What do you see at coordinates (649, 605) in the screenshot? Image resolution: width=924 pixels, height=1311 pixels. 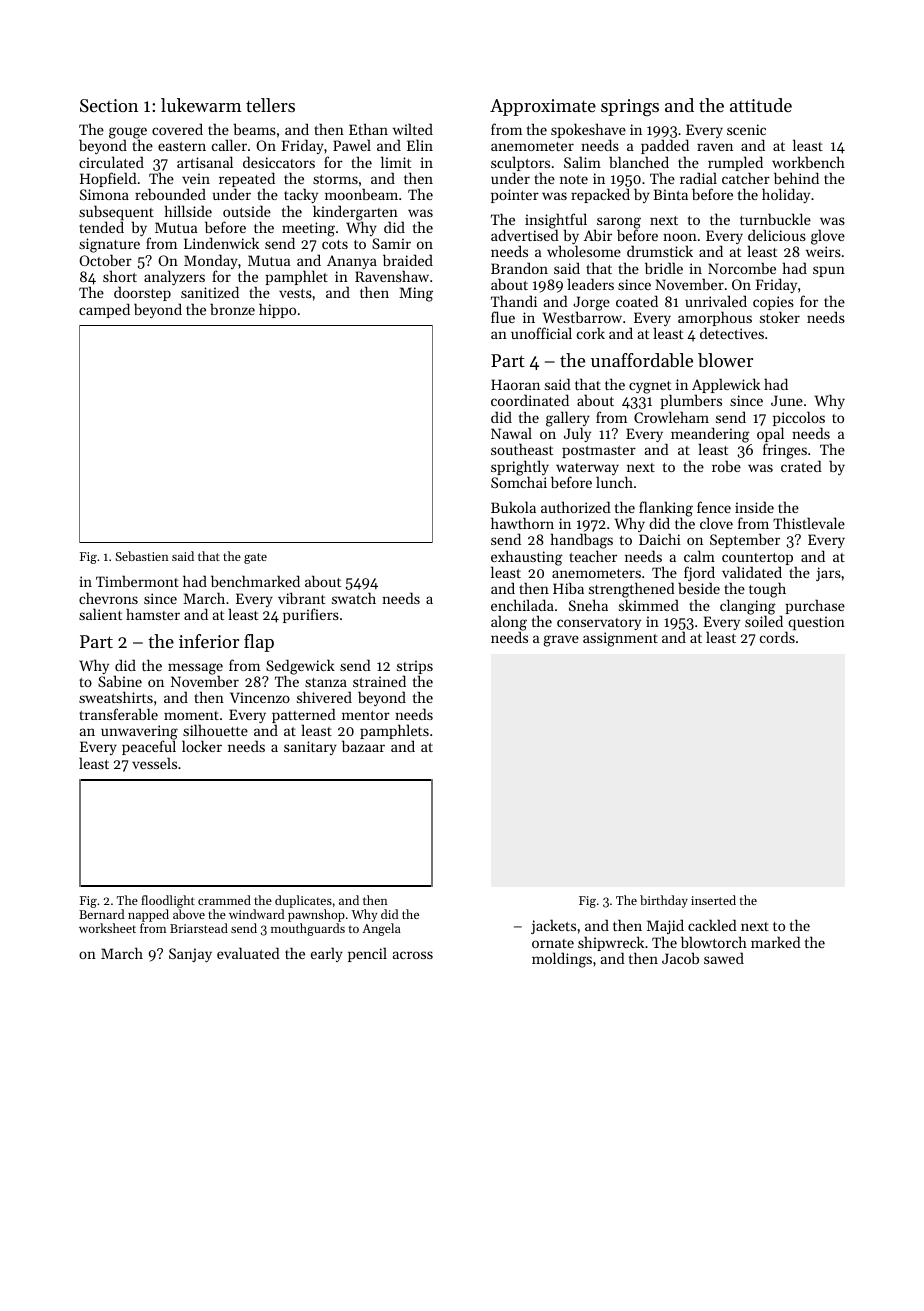 I see `skimmed` at bounding box center [649, 605].
